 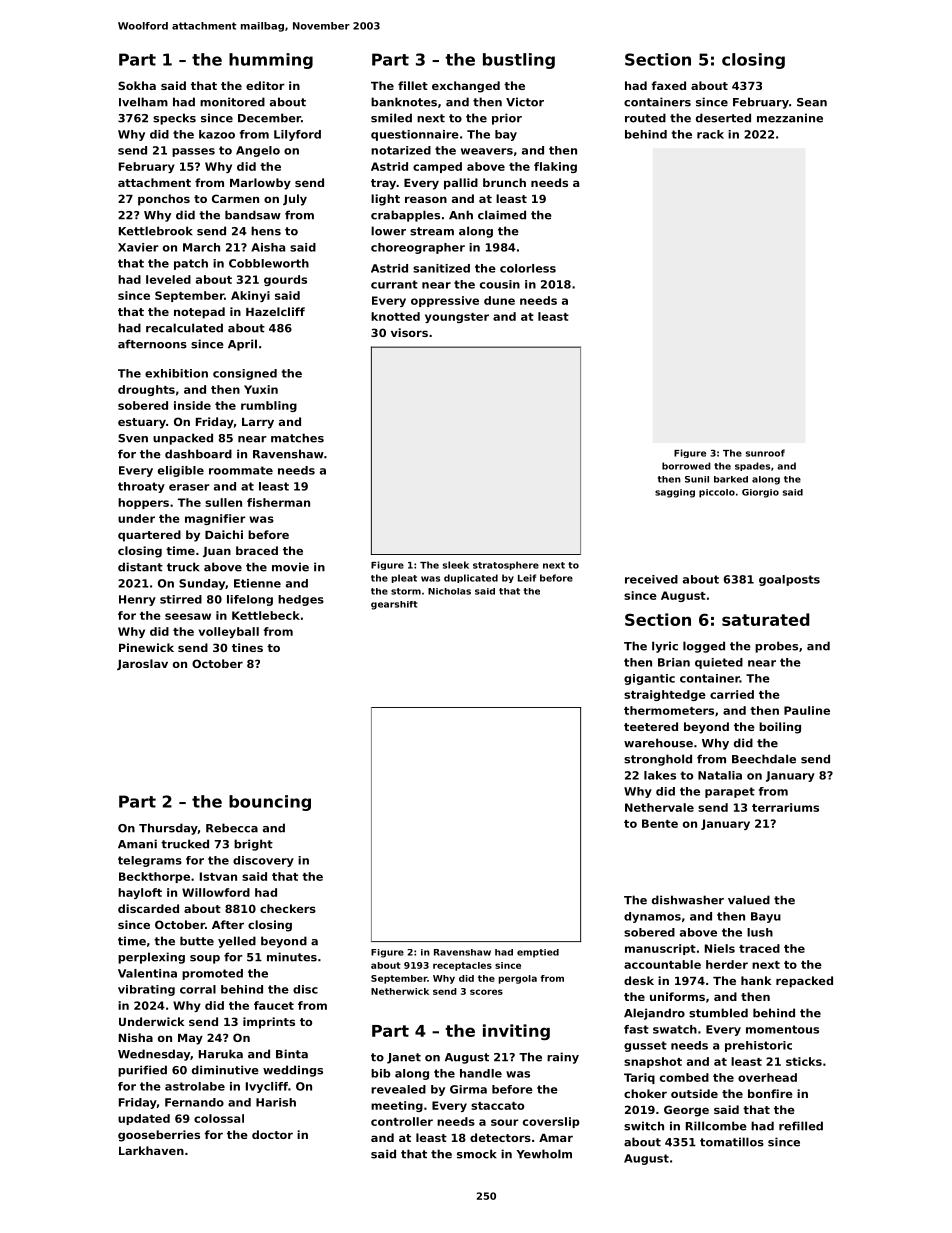 I want to click on Rebecca, so click(x=232, y=828).
